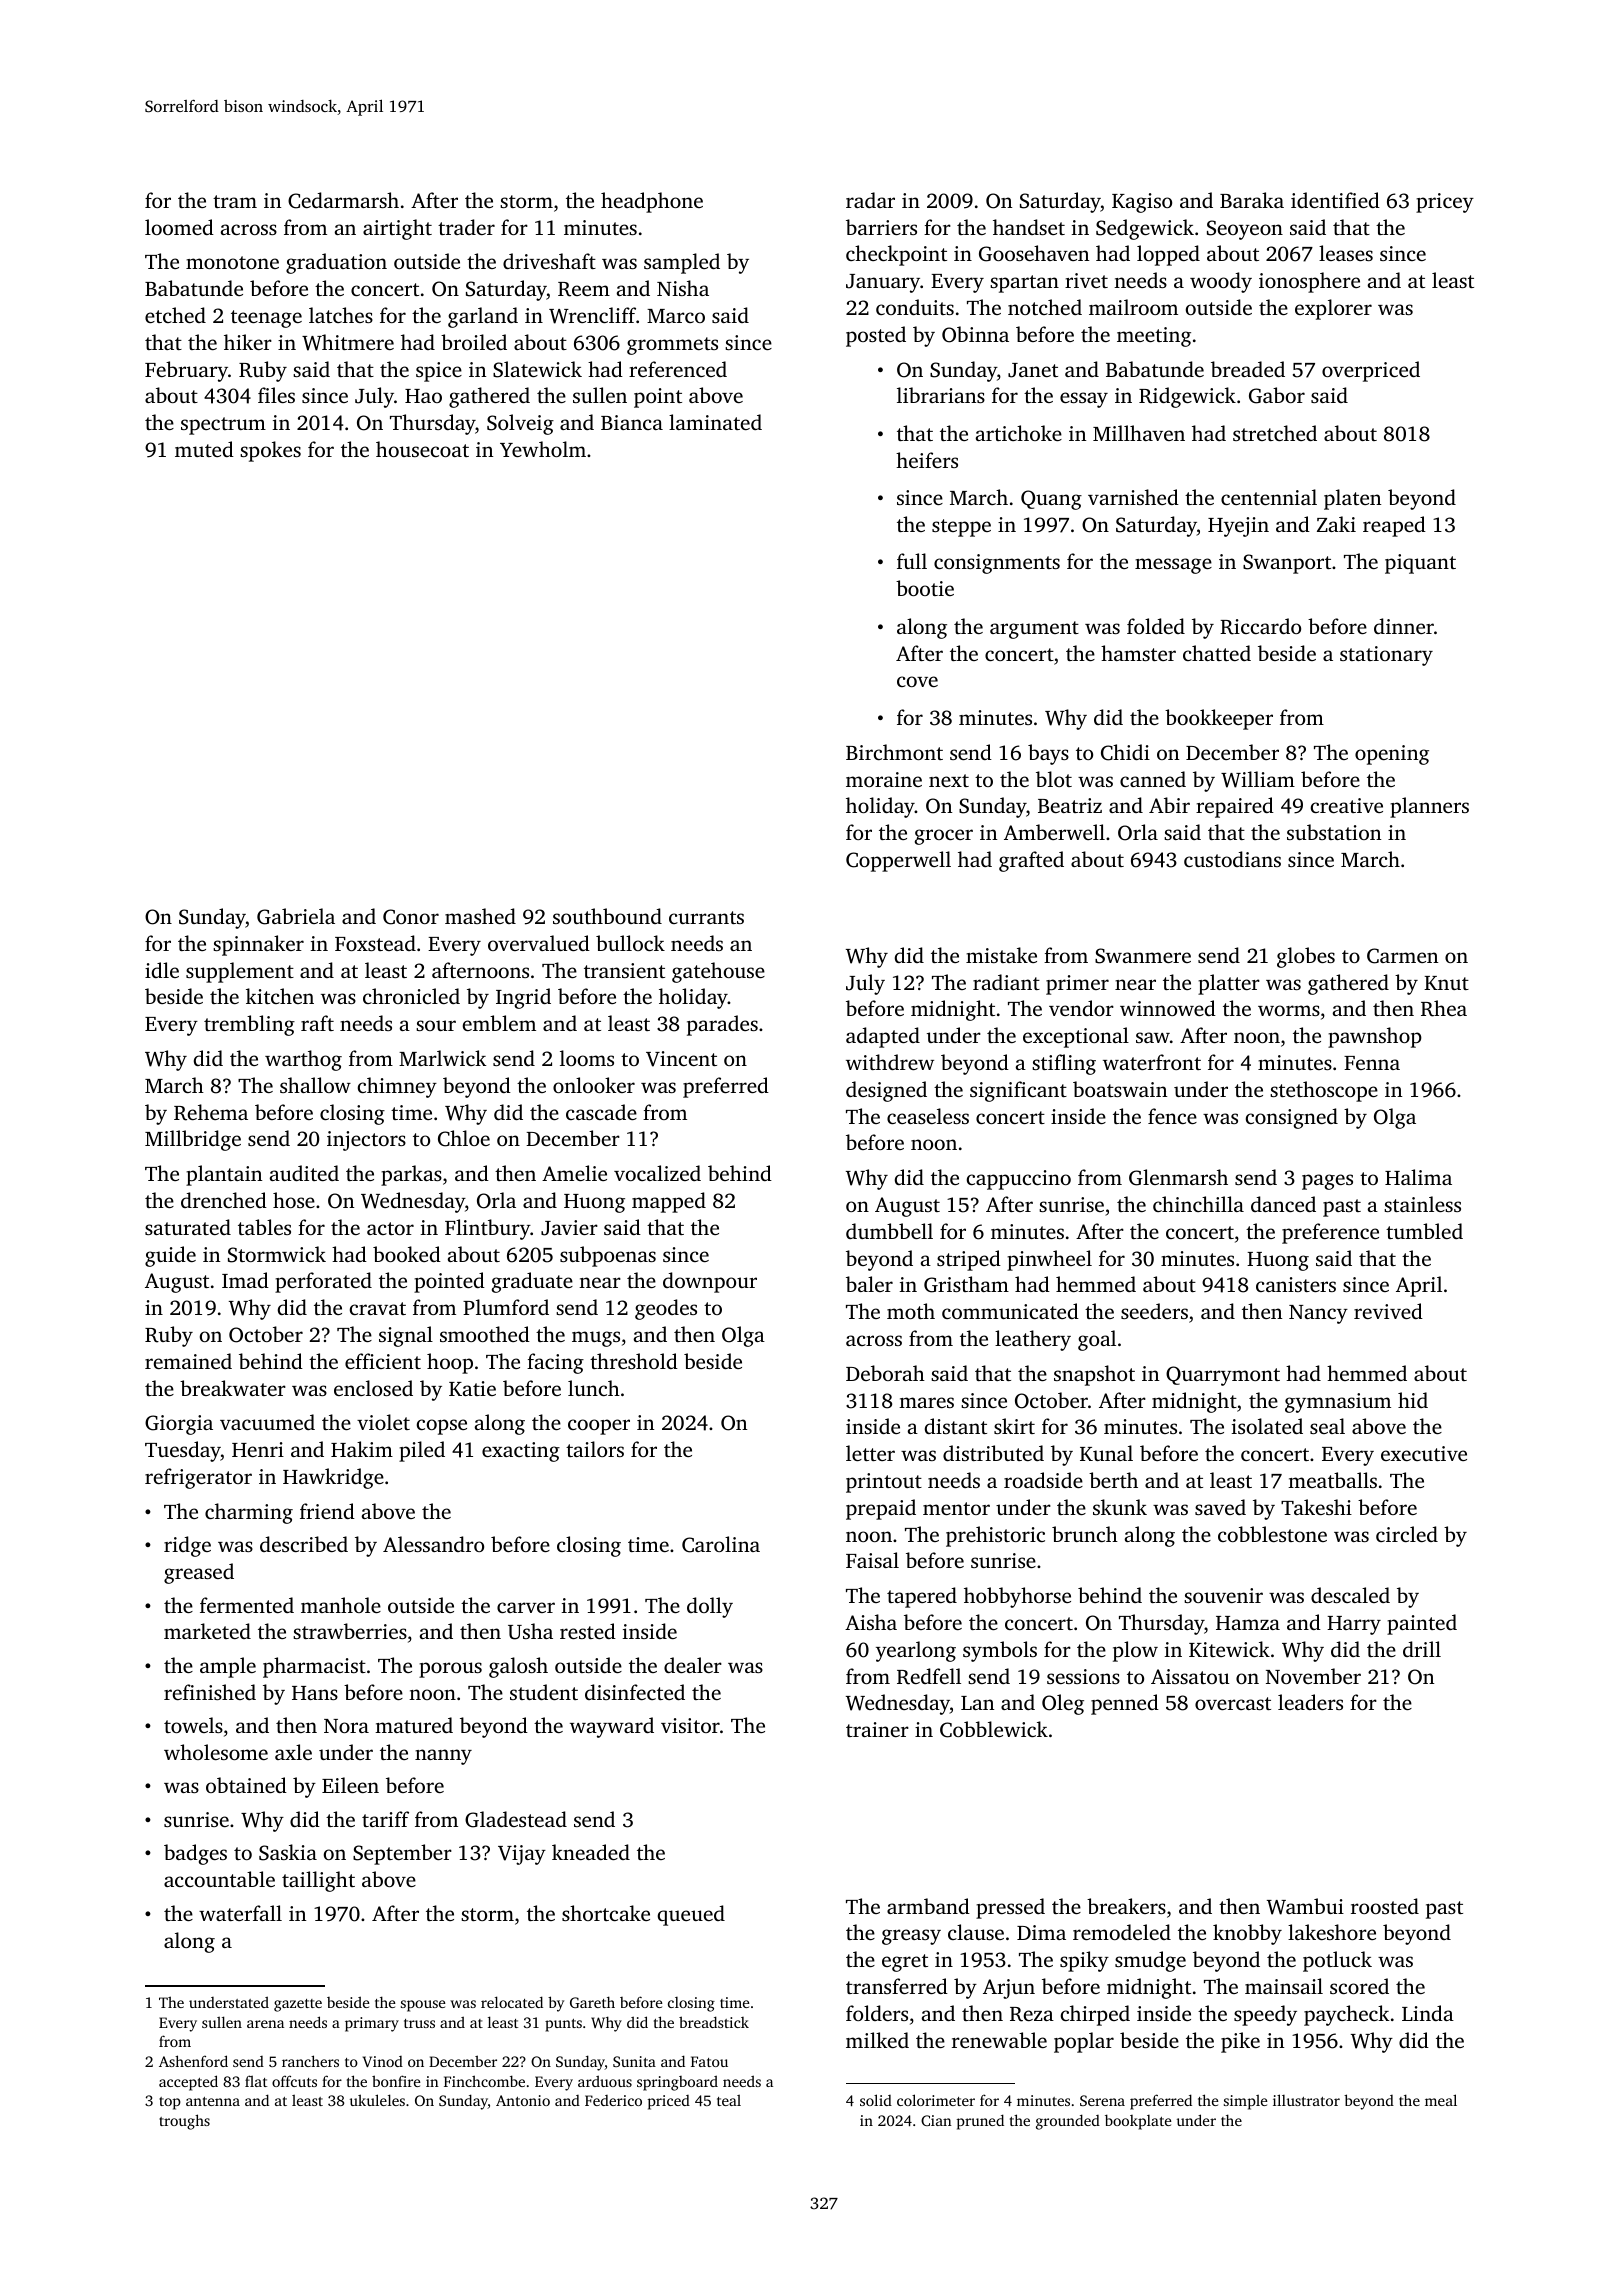  I want to click on teal, so click(729, 2100).
